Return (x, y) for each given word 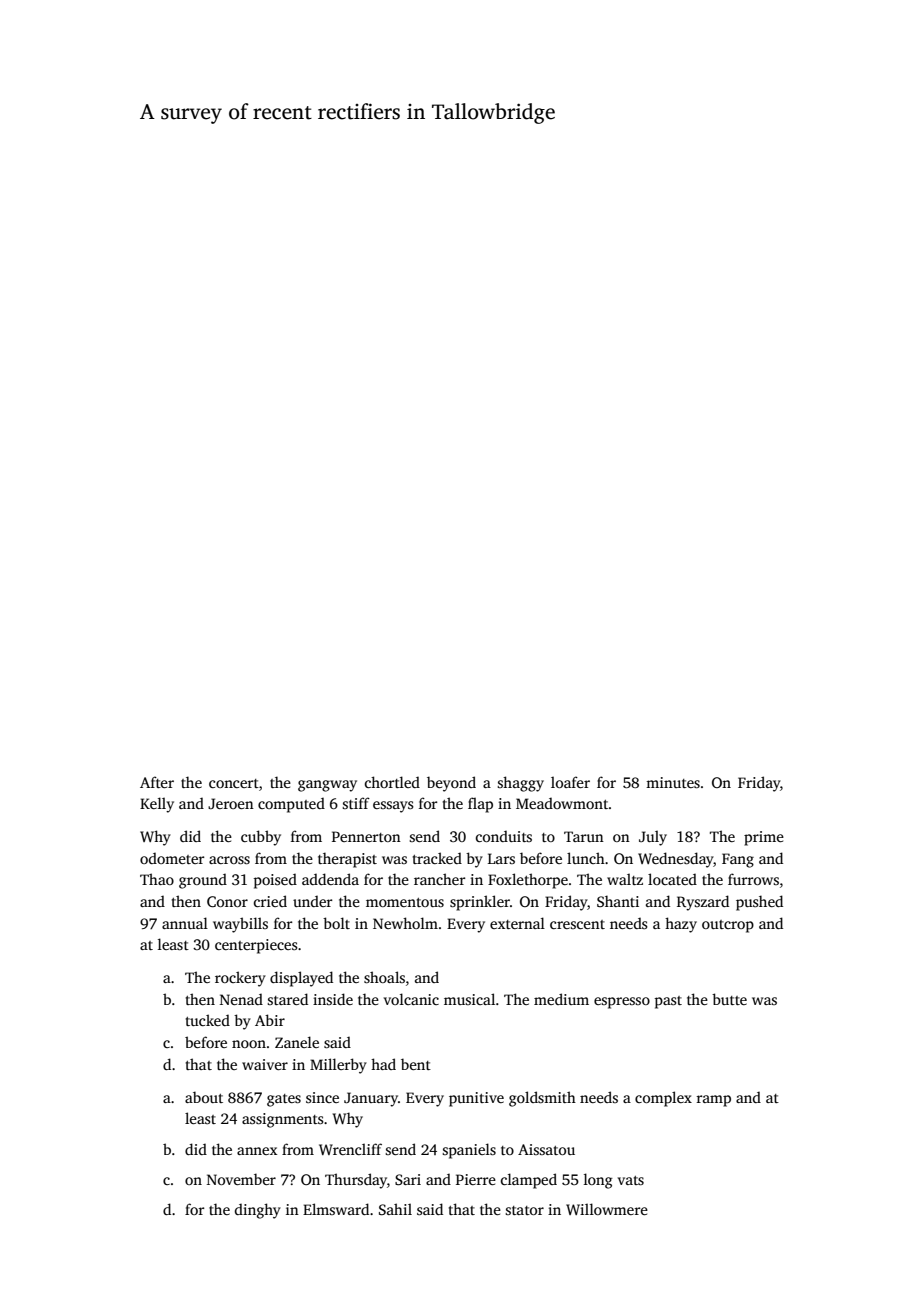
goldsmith (542, 1099)
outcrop (728, 926)
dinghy (258, 1211)
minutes (673, 782)
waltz (625, 879)
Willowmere (607, 1209)
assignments (283, 1120)
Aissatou (546, 1149)
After (157, 782)
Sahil (395, 1209)
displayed (301, 979)
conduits (504, 836)
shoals (384, 977)
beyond (451, 784)
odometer (172, 858)
